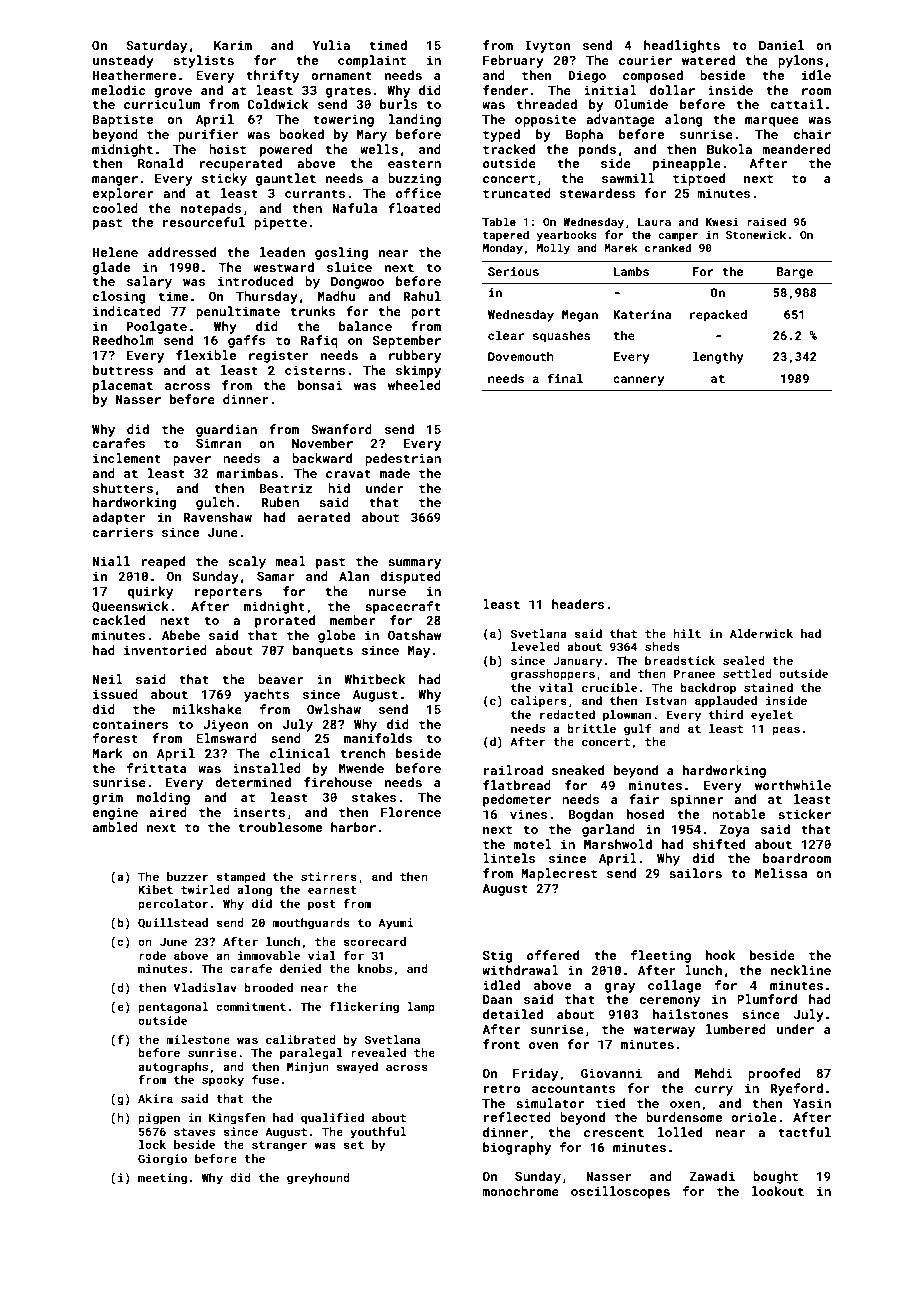 This screenshot has width=924, height=1308. What do you see at coordinates (517, 1117) in the screenshot?
I see `reflected` at bounding box center [517, 1117].
